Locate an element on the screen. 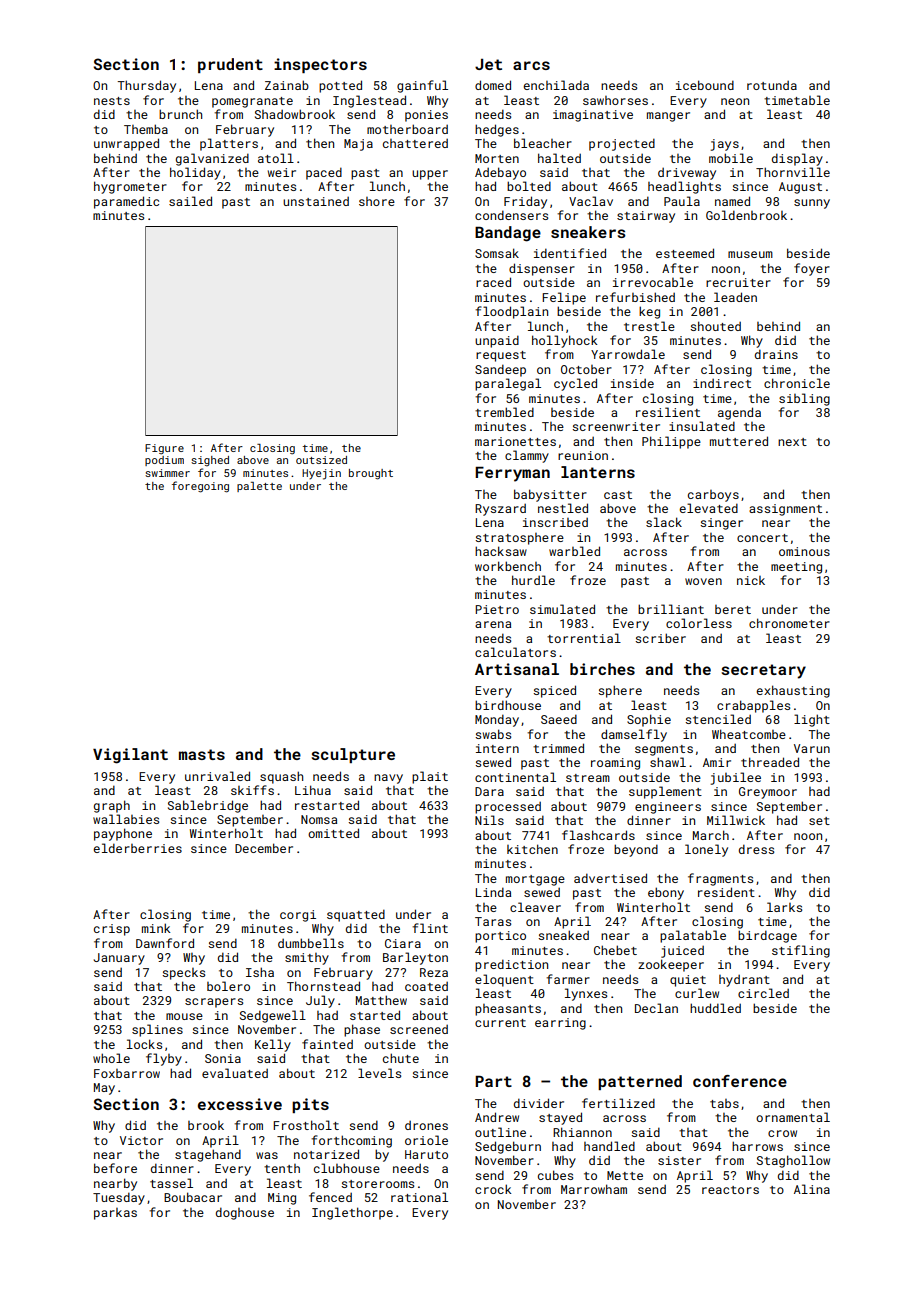 The image size is (924, 1308). sibling is located at coordinates (804, 399).
